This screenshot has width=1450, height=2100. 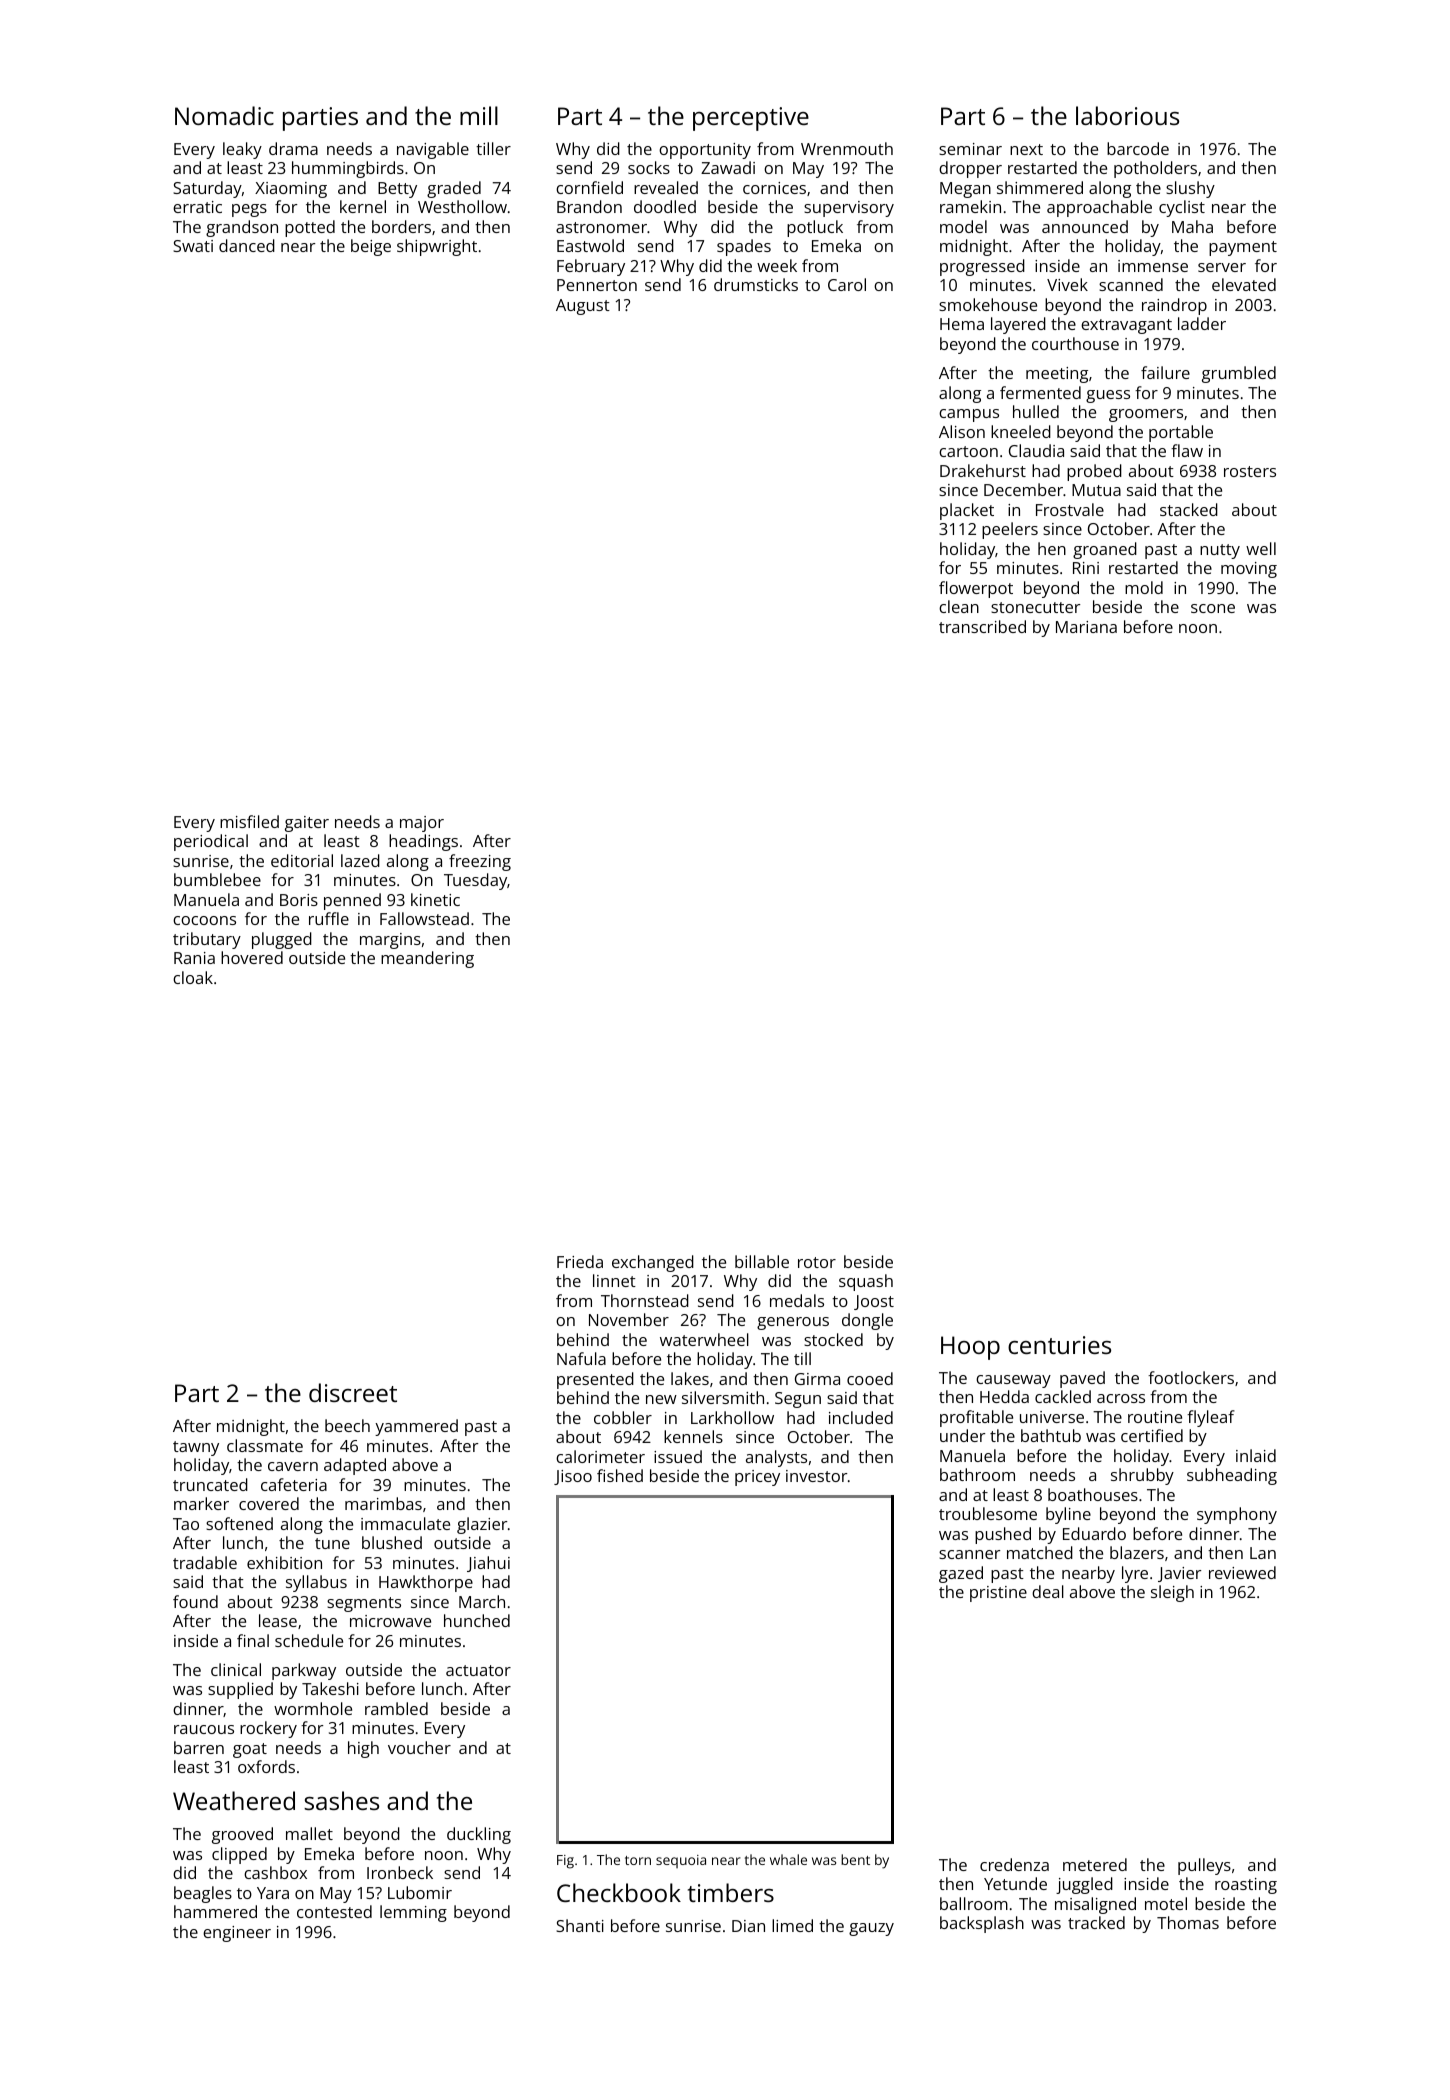 What do you see at coordinates (1204, 1866) in the screenshot?
I see `pulleys` at bounding box center [1204, 1866].
